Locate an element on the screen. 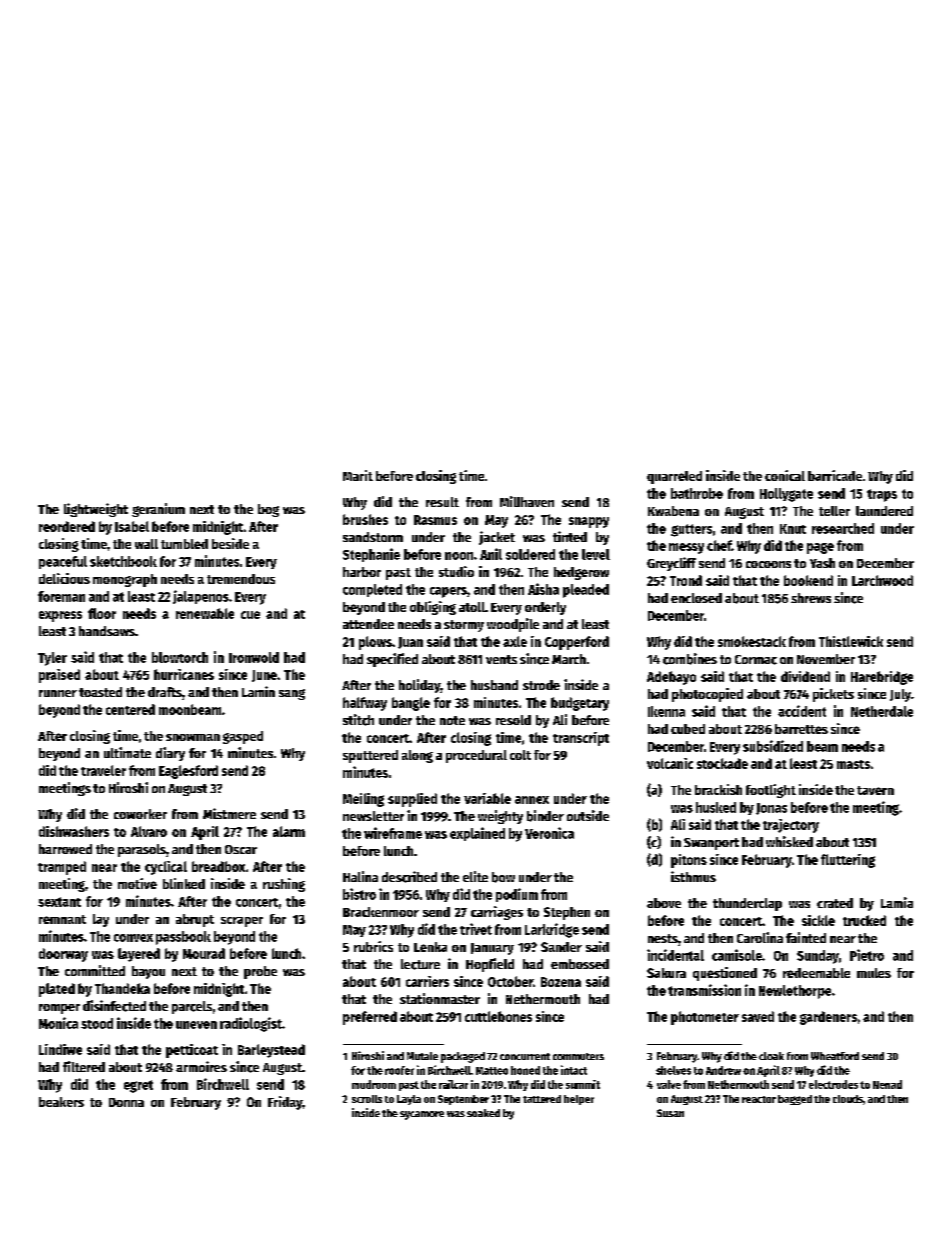 The width and height of the screenshot is (952, 1233). alarm is located at coordinates (289, 831).
